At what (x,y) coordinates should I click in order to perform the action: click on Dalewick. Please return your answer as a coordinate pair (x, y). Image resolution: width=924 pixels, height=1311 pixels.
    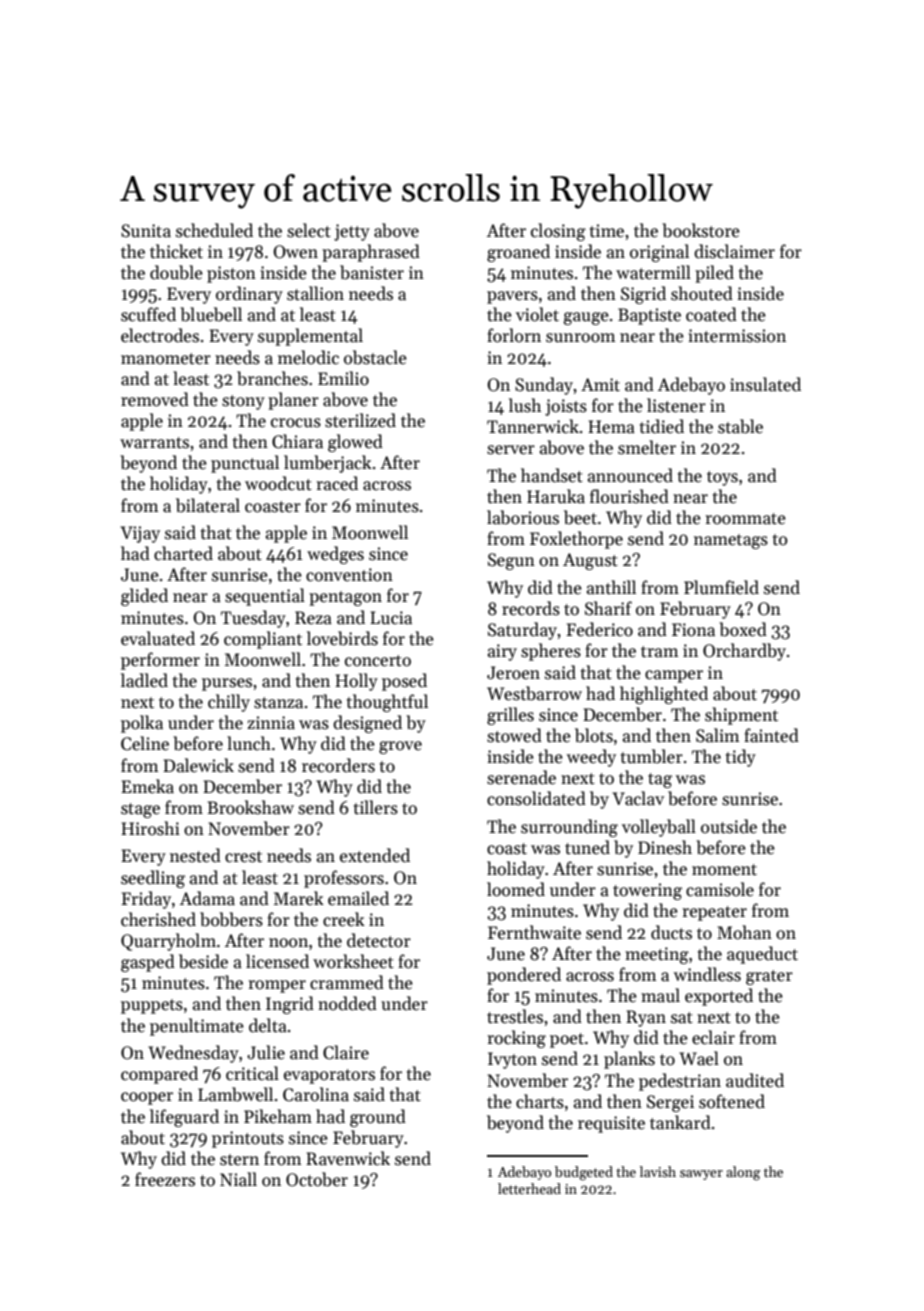
    Looking at the image, I should click on (198, 765).
